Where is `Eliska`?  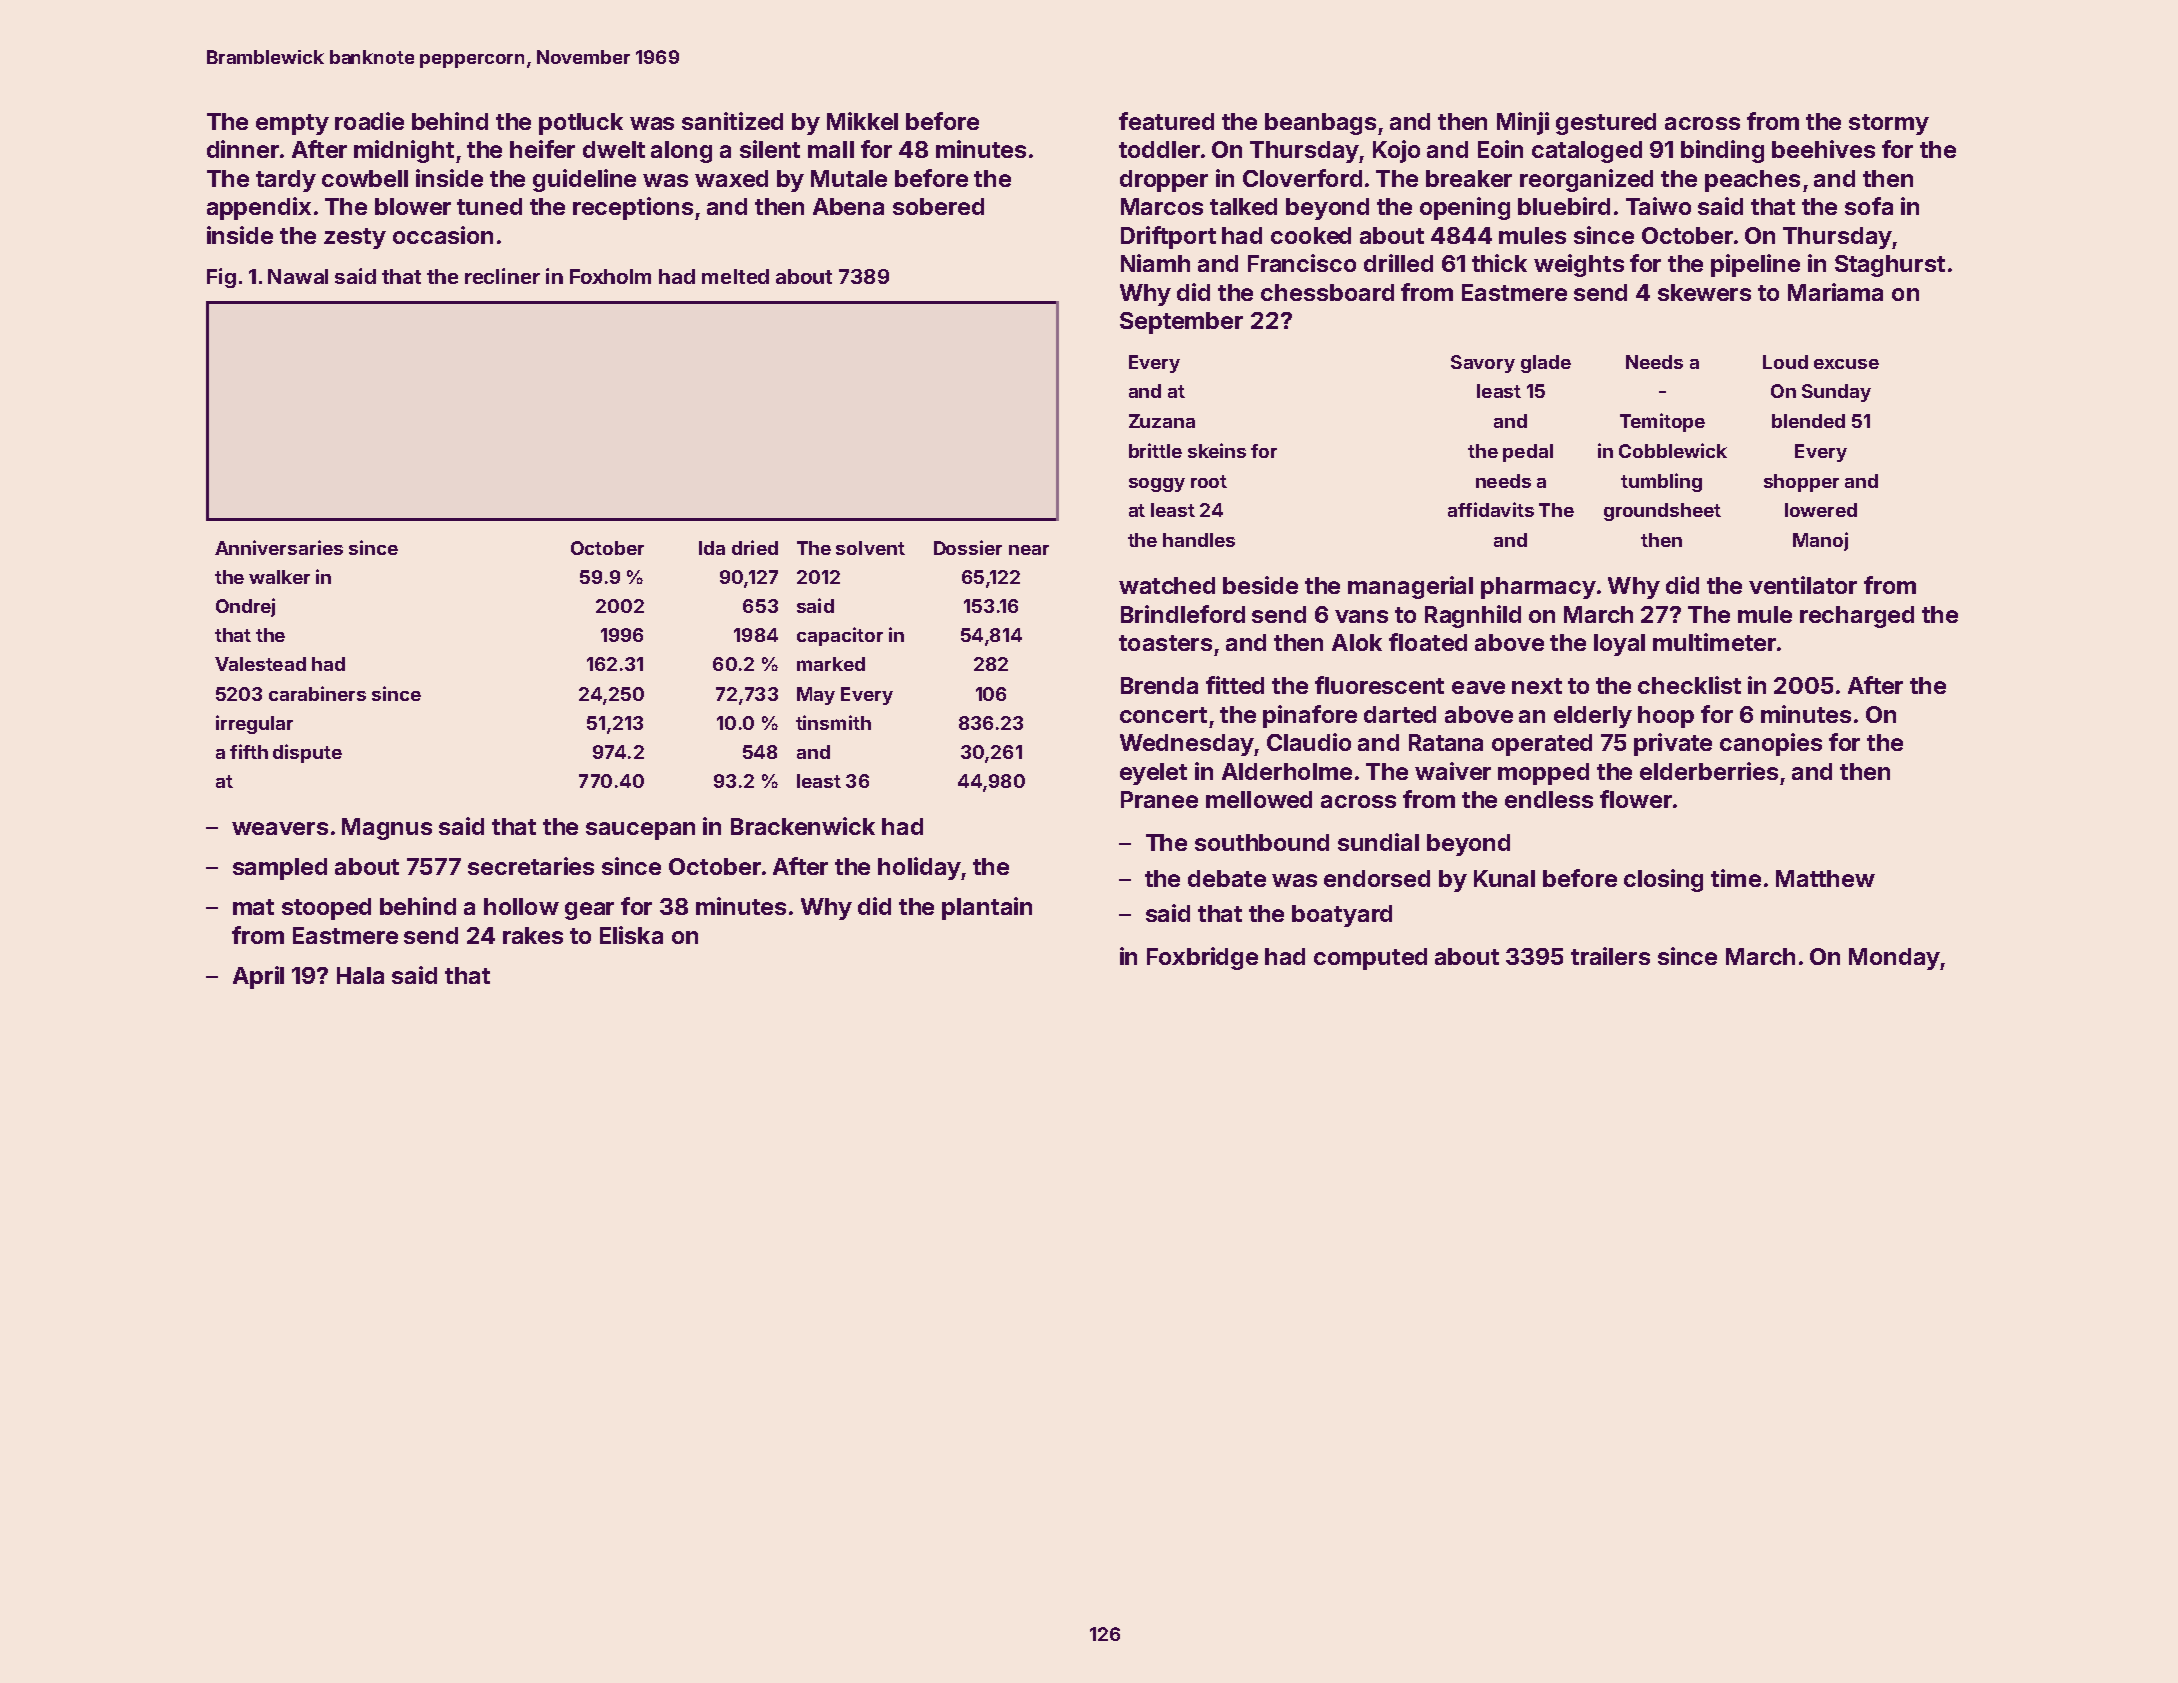 Eliska is located at coordinates (631, 935).
